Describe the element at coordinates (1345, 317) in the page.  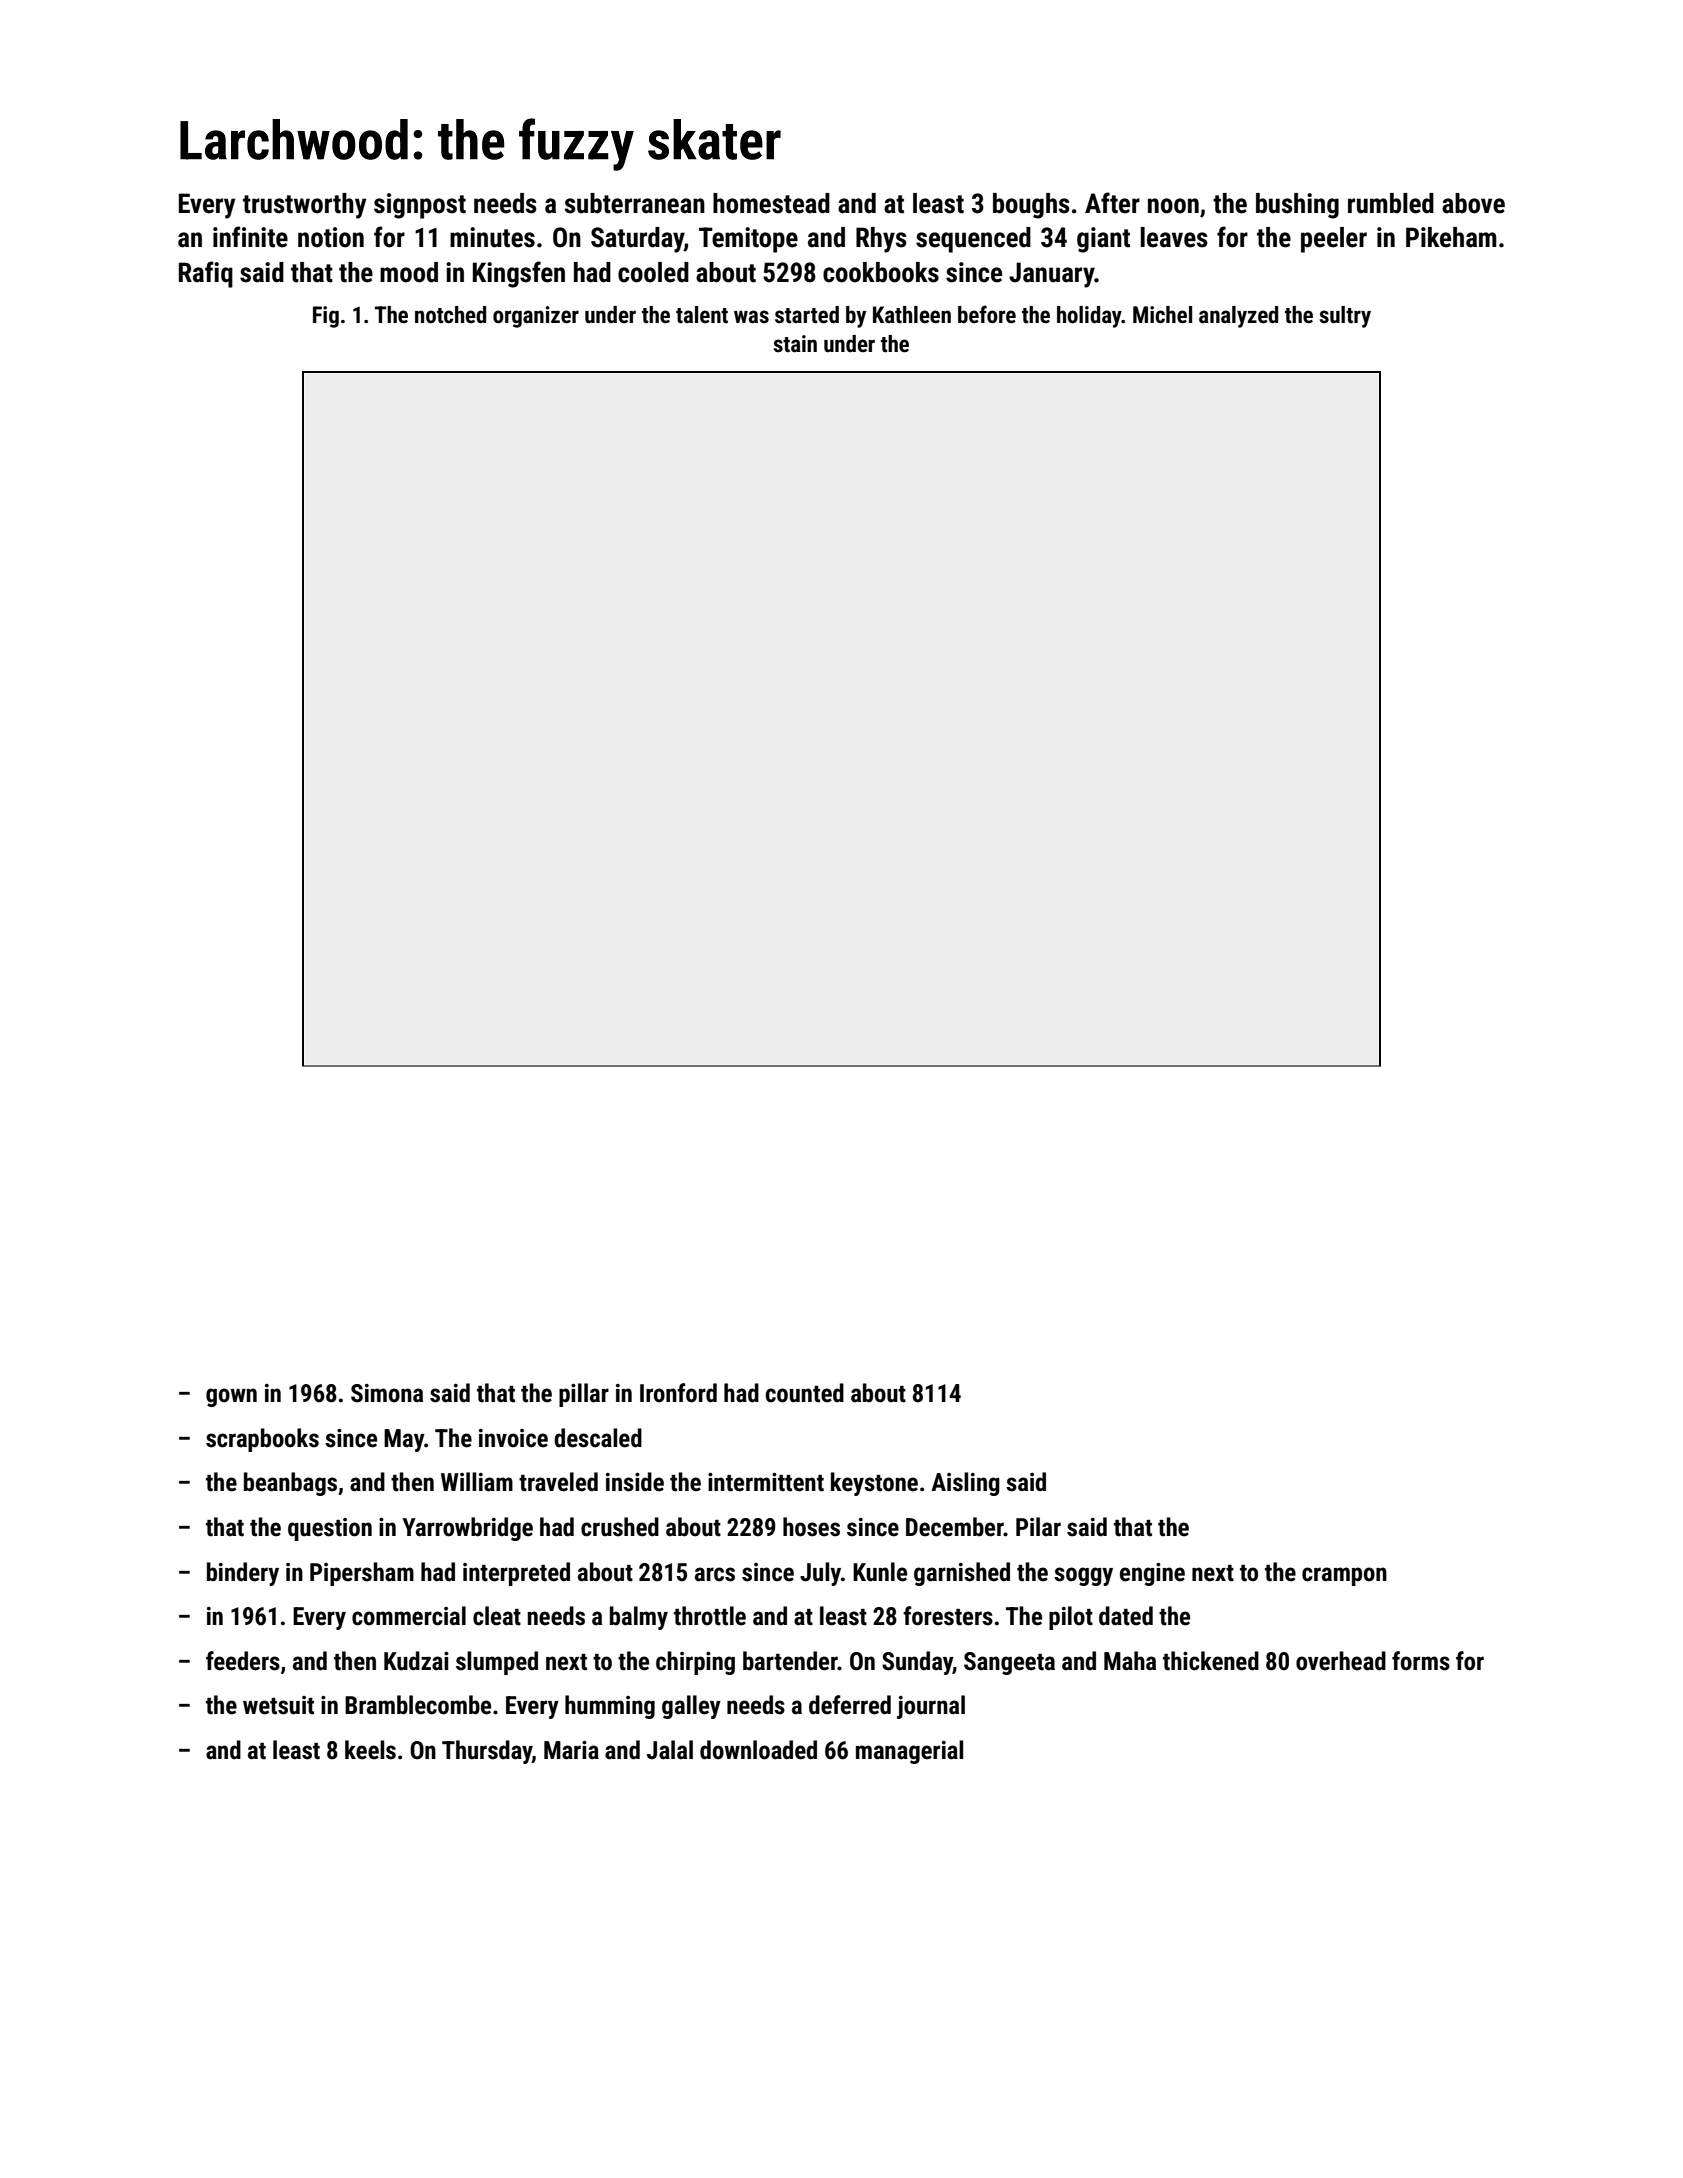
I see `sultry` at that location.
